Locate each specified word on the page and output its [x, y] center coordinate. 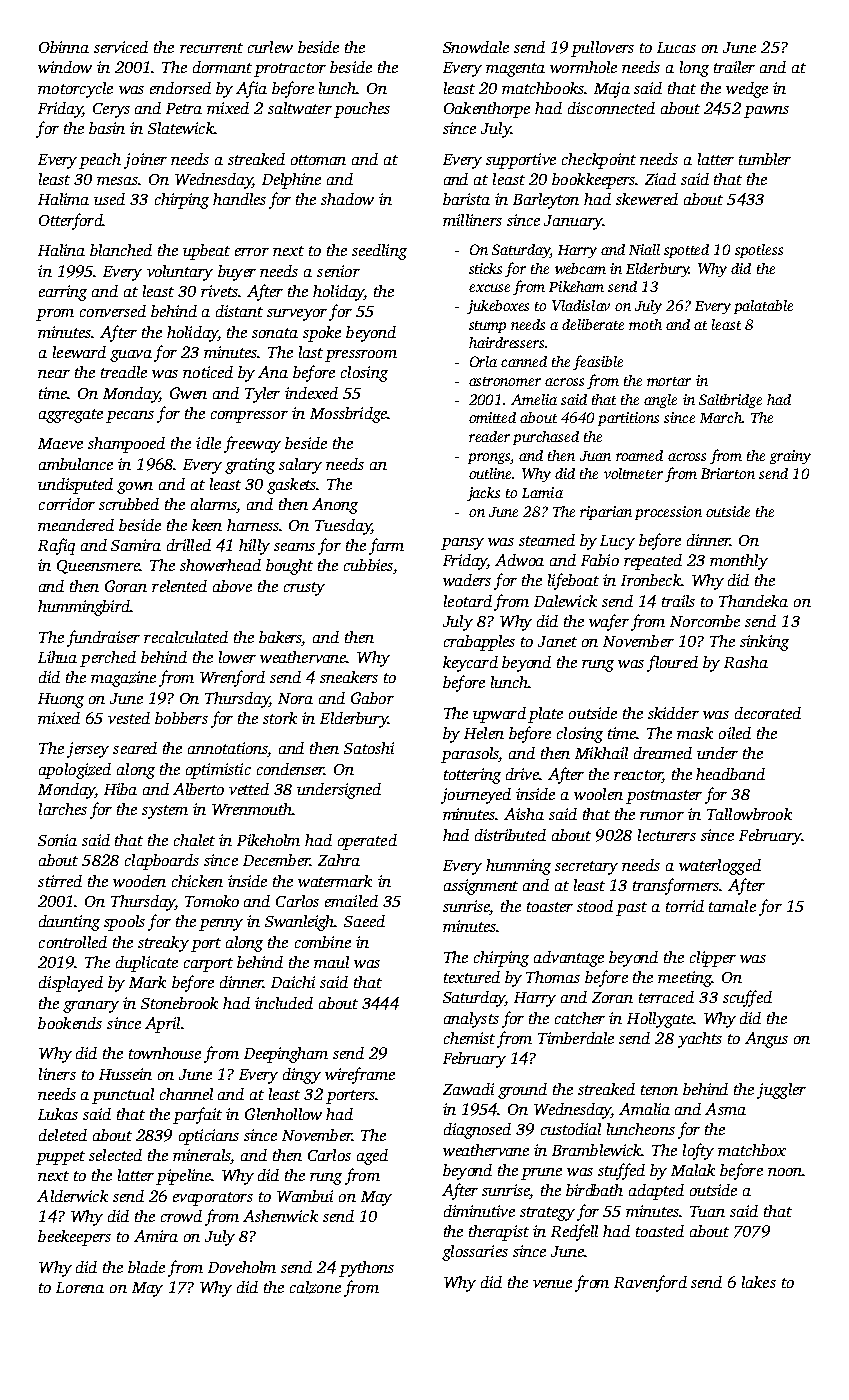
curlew [270, 47]
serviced [121, 47]
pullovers [602, 49]
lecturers [667, 835]
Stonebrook [179, 1003]
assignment [481, 887]
